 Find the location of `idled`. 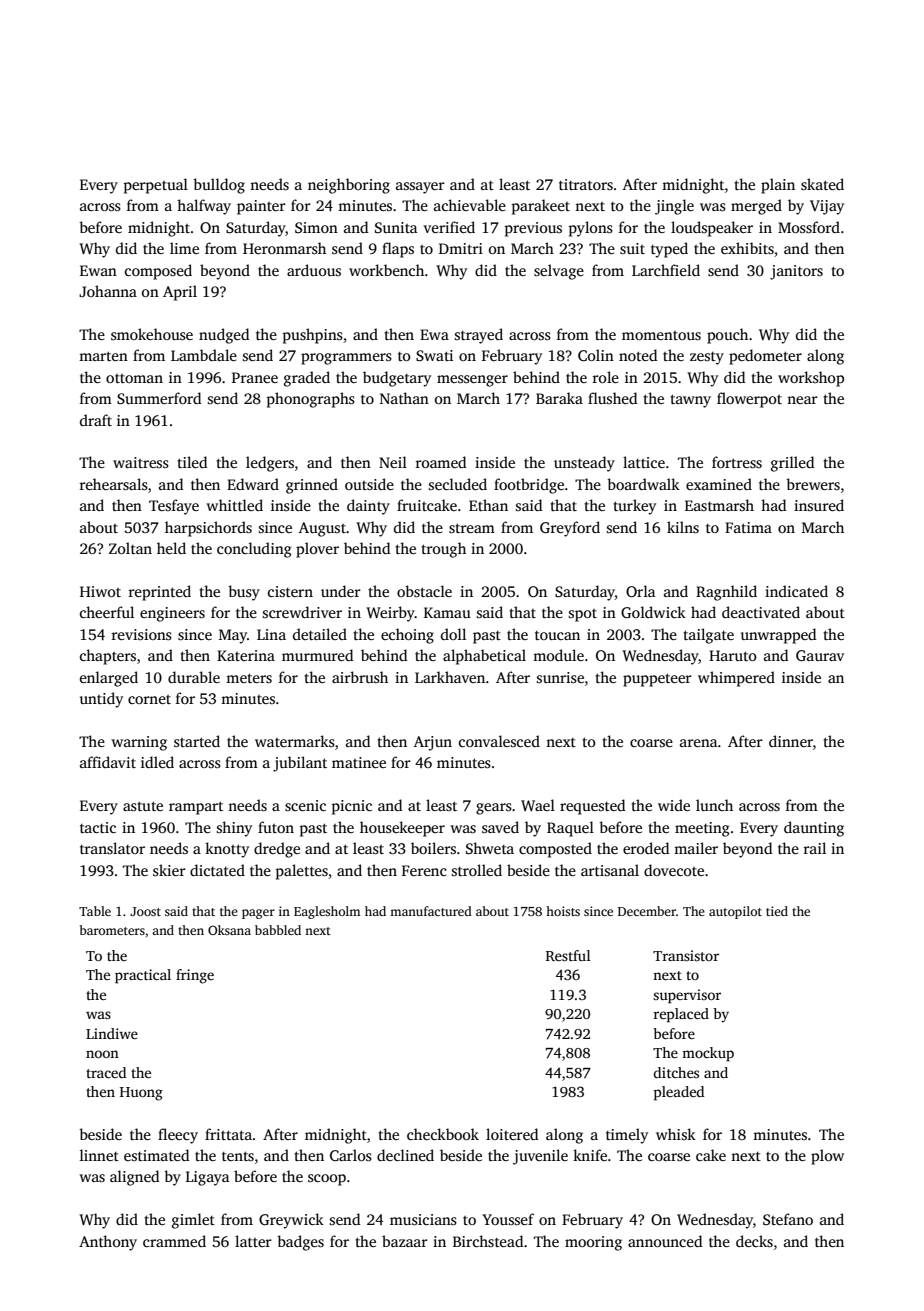

idled is located at coordinates (157, 762).
